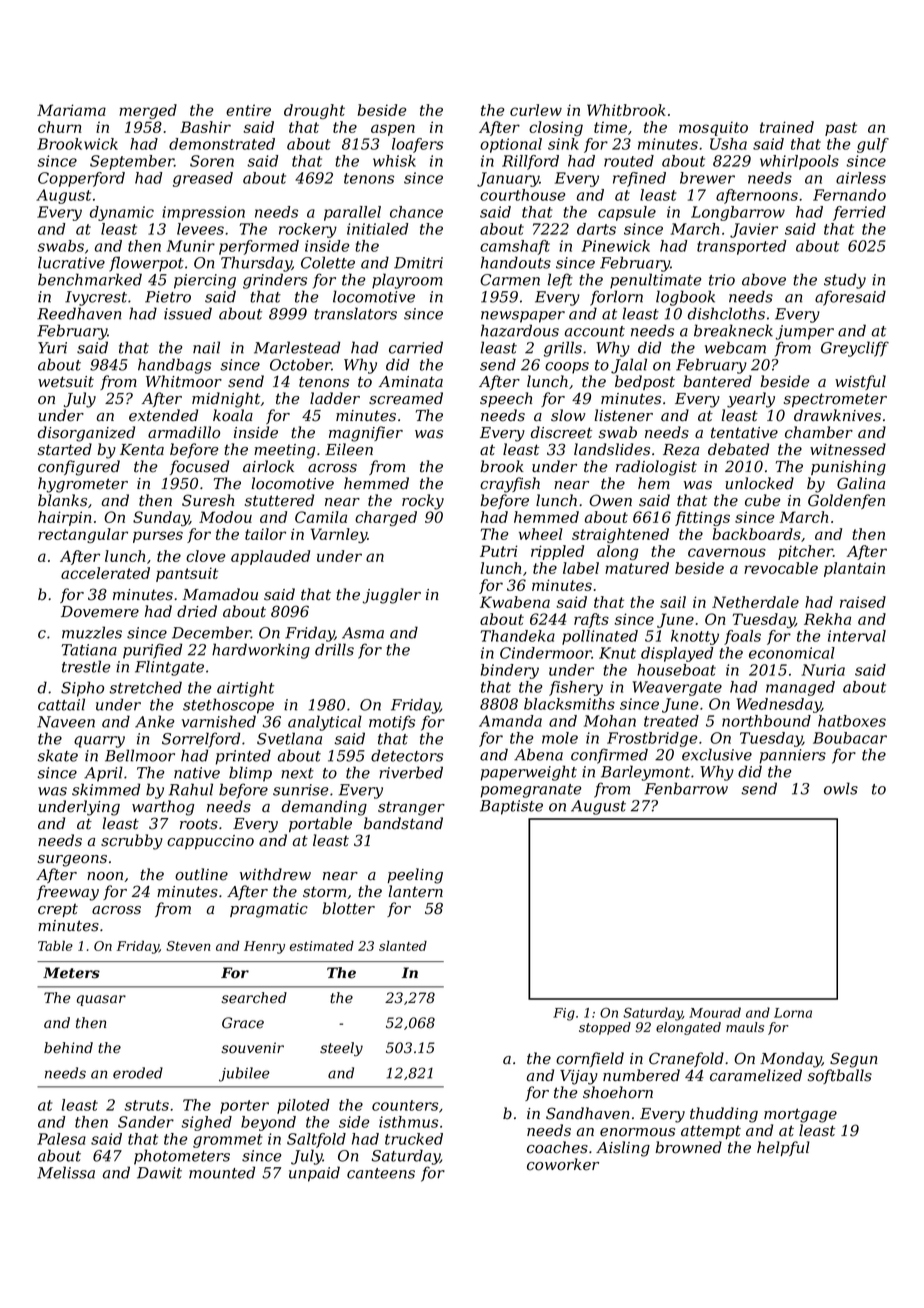 This screenshot has height=1308, width=924. Describe the element at coordinates (510, 485) in the screenshot. I see `crayfish` at that location.
